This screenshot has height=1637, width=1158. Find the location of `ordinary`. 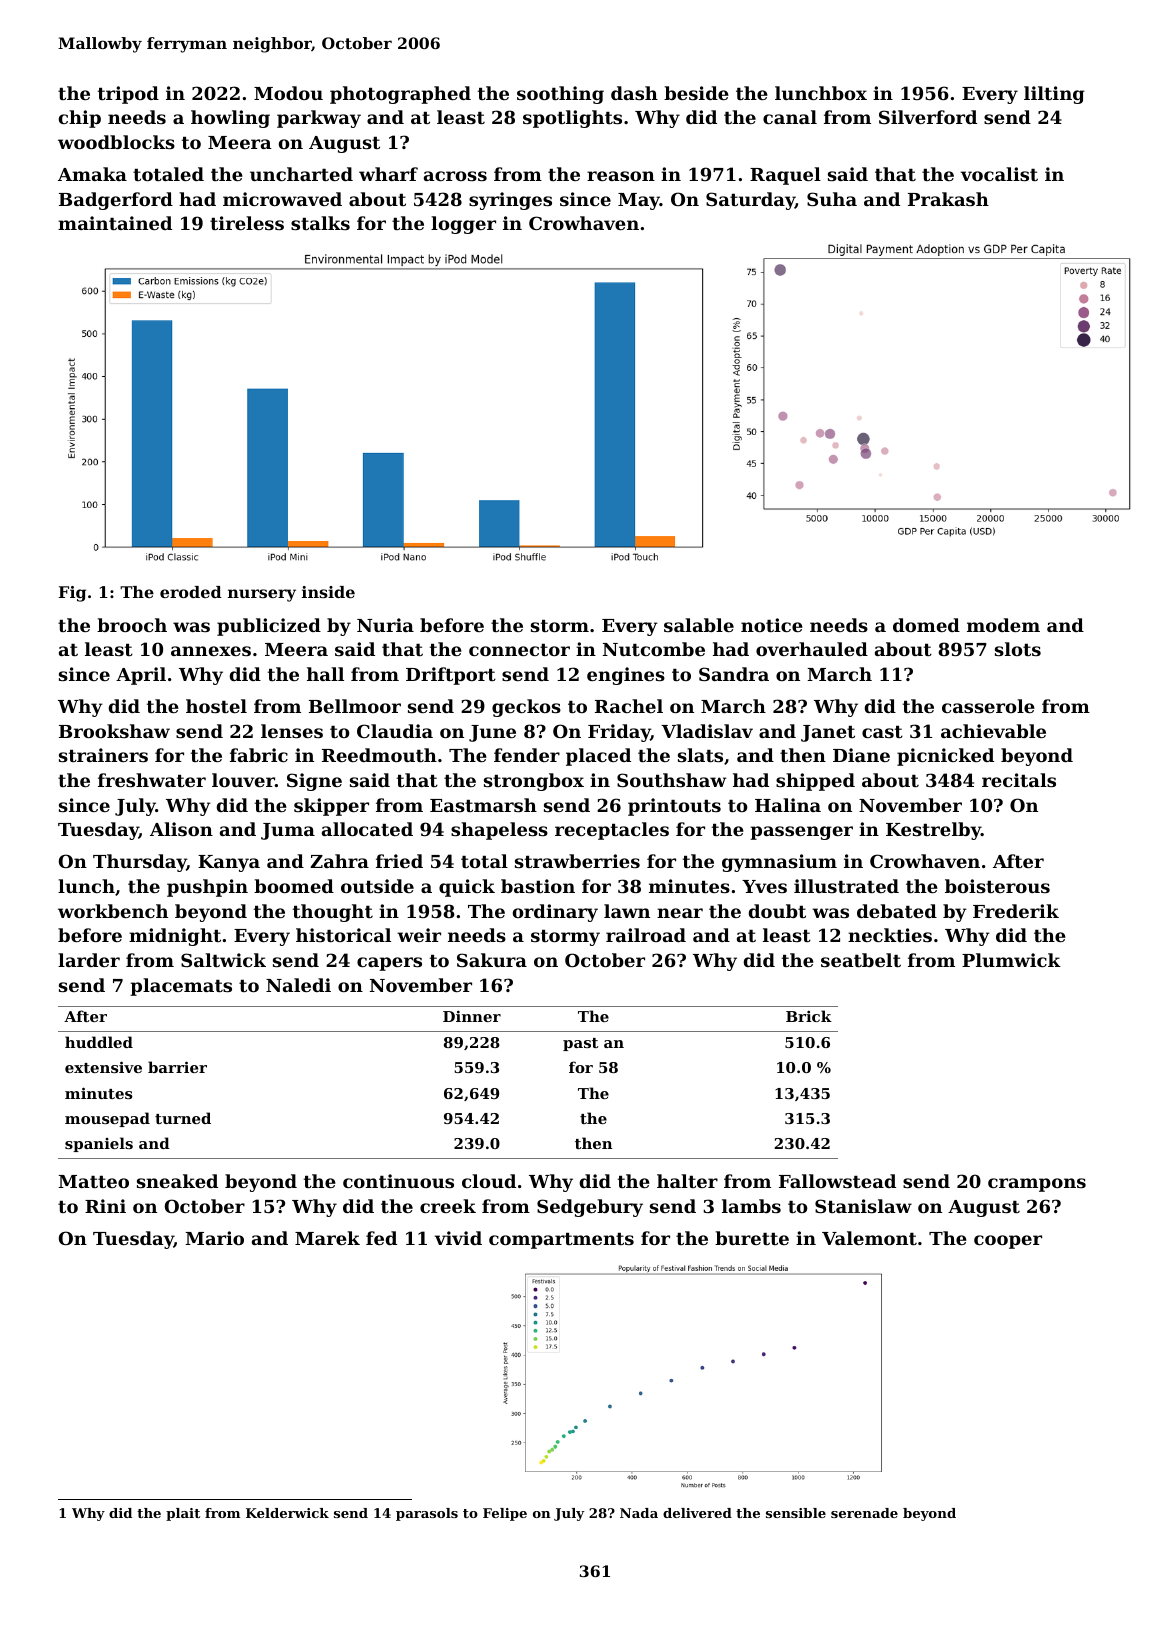

ordinary is located at coordinates (555, 913).
